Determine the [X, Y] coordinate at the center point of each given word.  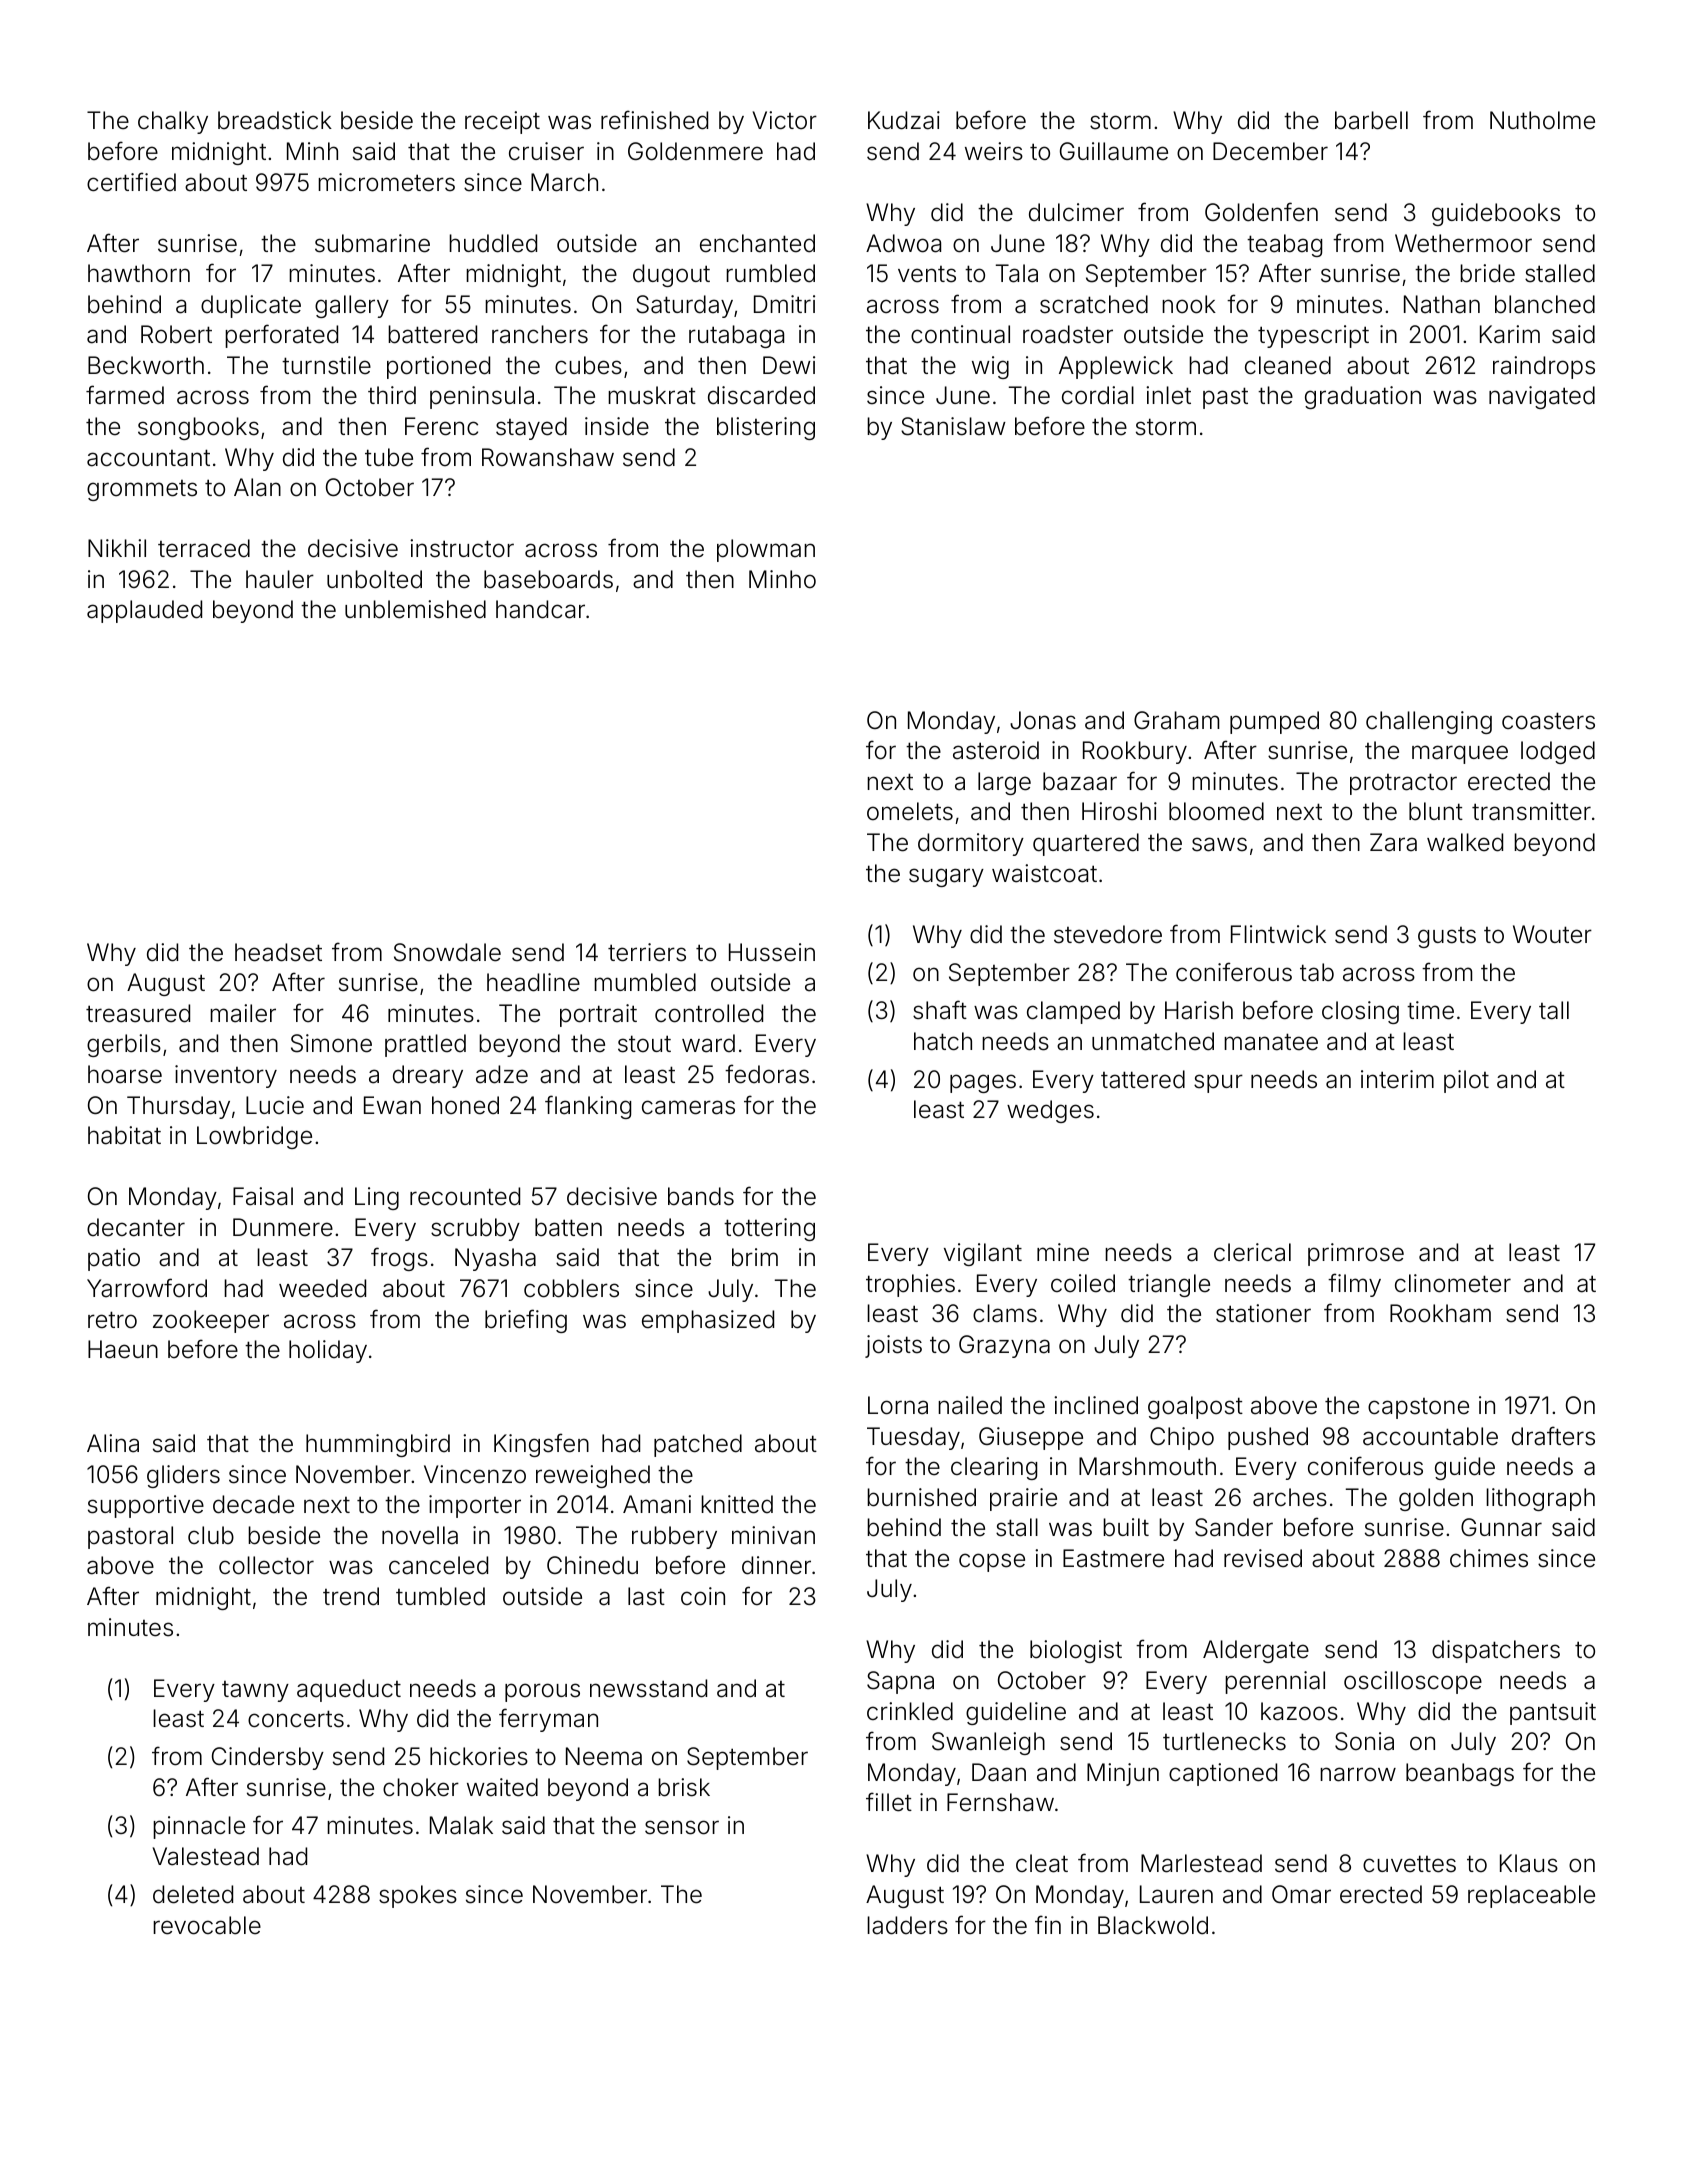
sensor [682, 1827]
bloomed [1216, 811]
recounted [465, 1196]
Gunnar [1501, 1527]
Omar [1301, 1894]
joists [893, 1346]
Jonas [1043, 720]
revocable [207, 1925]
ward [708, 1043]
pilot [1466, 1081]
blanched [1545, 304]
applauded [144, 611]
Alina [113, 1443]
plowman [766, 550]
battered [432, 334]
